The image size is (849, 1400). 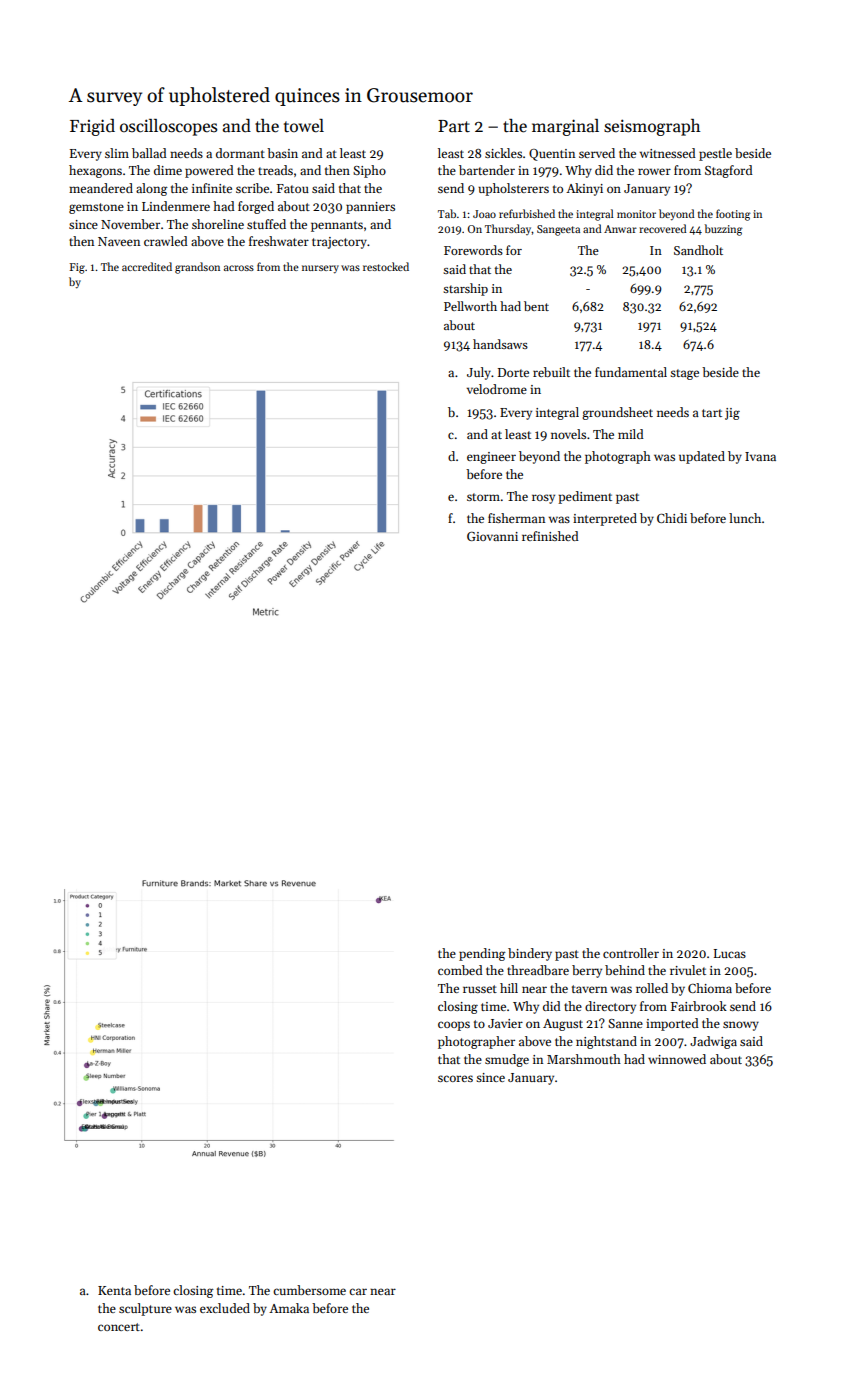 I want to click on controller, so click(x=631, y=953).
